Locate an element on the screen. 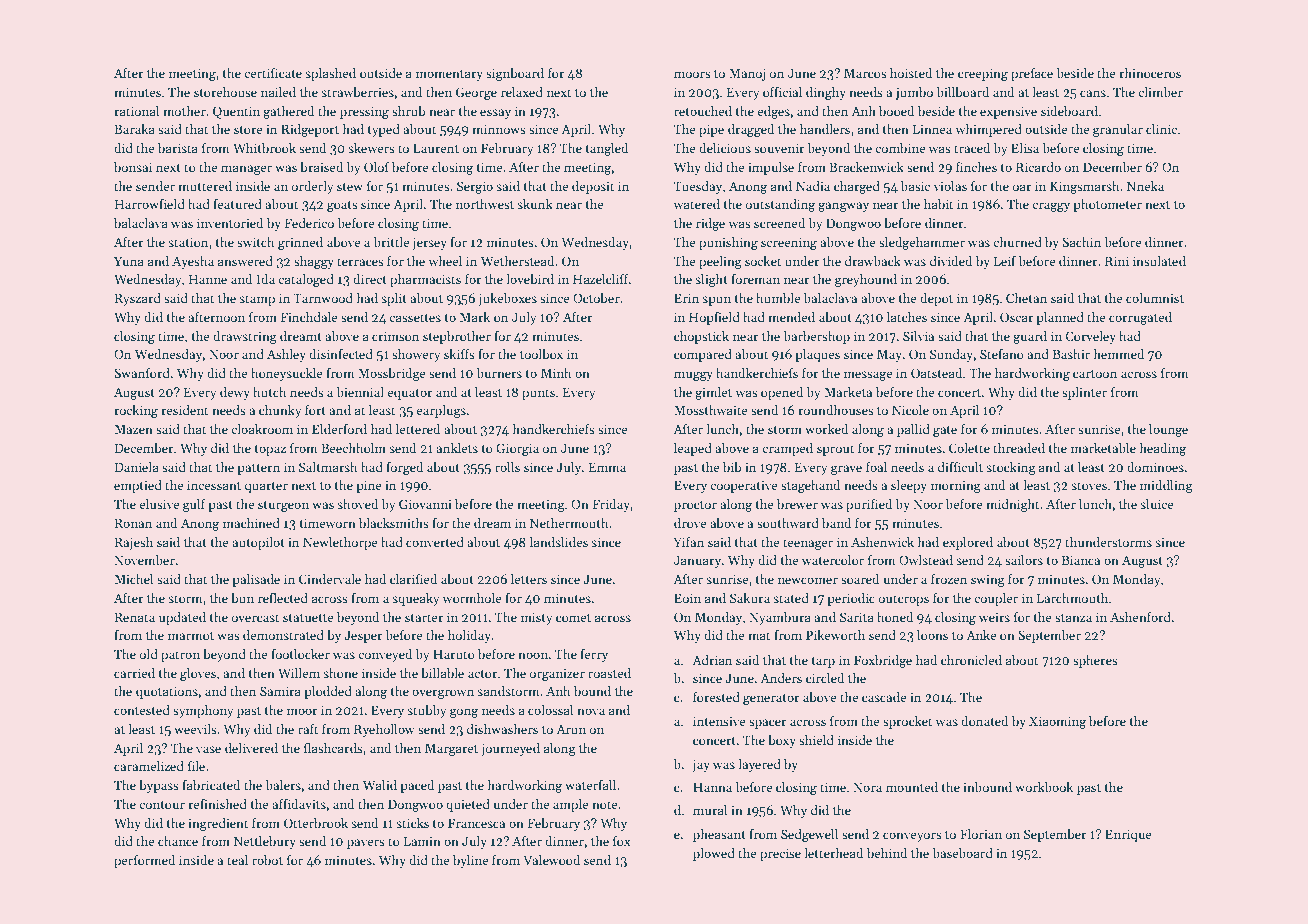 The image size is (1308, 924). Mossthwaite is located at coordinates (710, 410).
